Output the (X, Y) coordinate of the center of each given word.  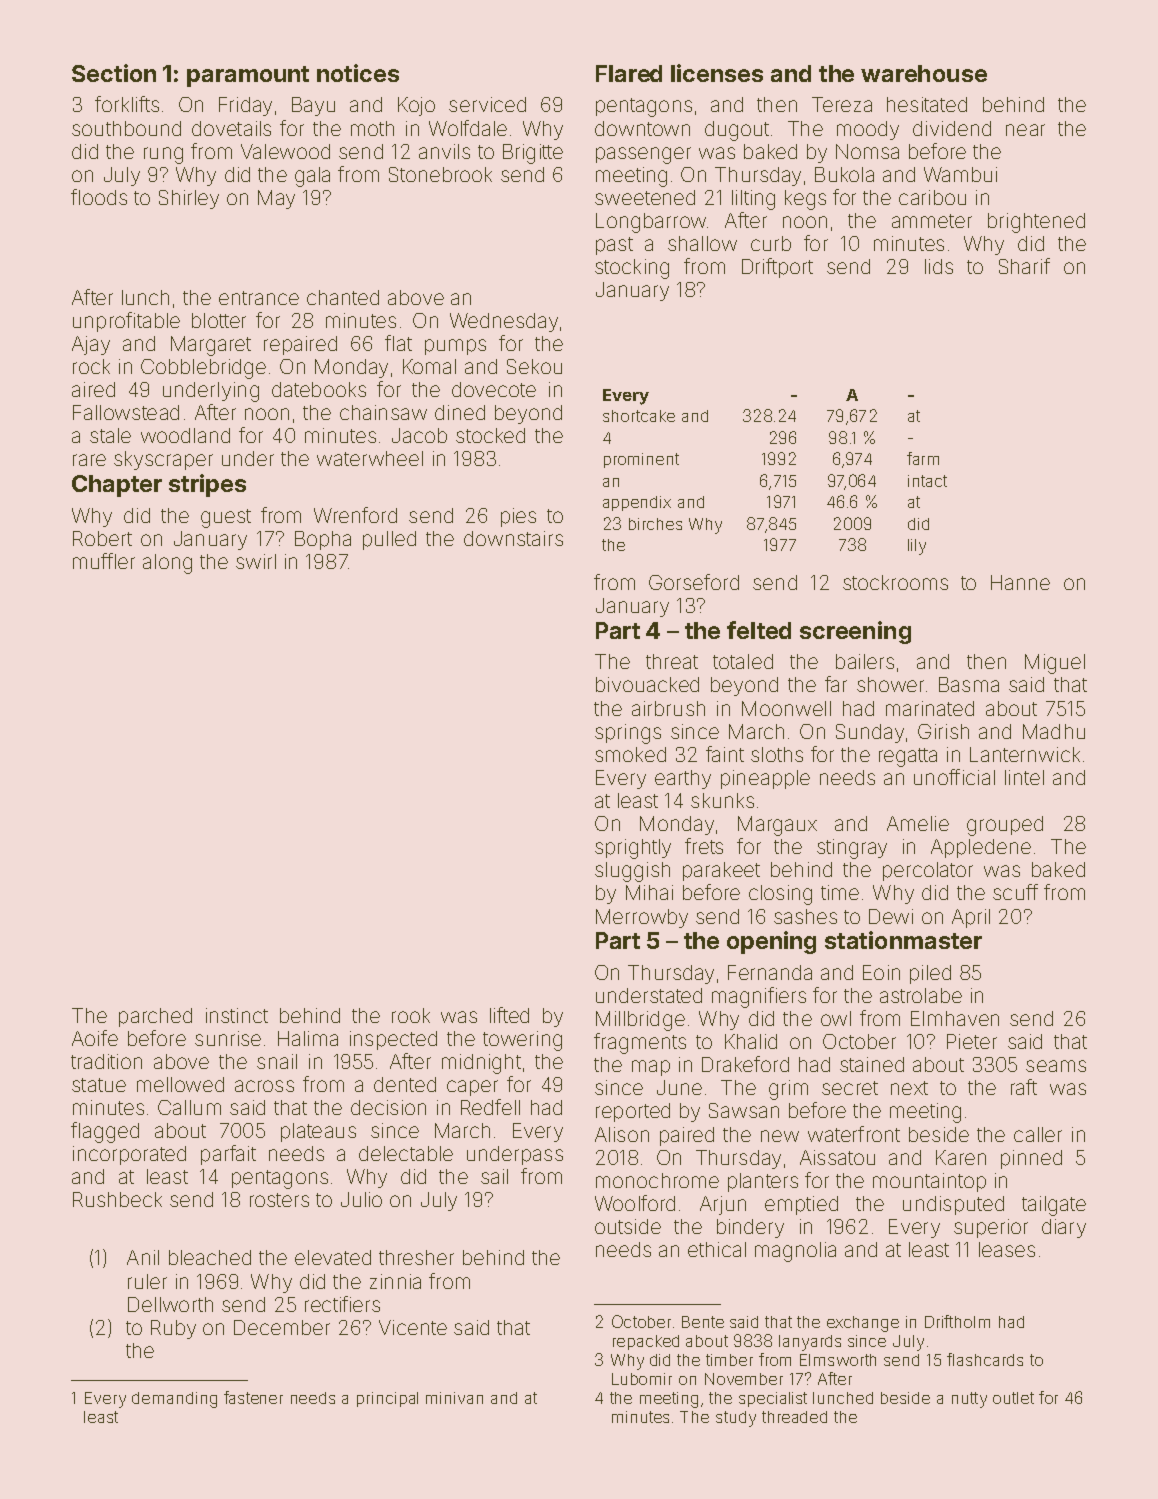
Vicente (413, 1327)
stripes (207, 485)
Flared (629, 73)
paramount (248, 76)
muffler (104, 561)
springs (628, 734)
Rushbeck (117, 1199)
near (1025, 130)
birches (655, 524)
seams (1056, 1066)
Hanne (1020, 582)
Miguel (1055, 664)
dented (405, 1084)
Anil (143, 1257)
